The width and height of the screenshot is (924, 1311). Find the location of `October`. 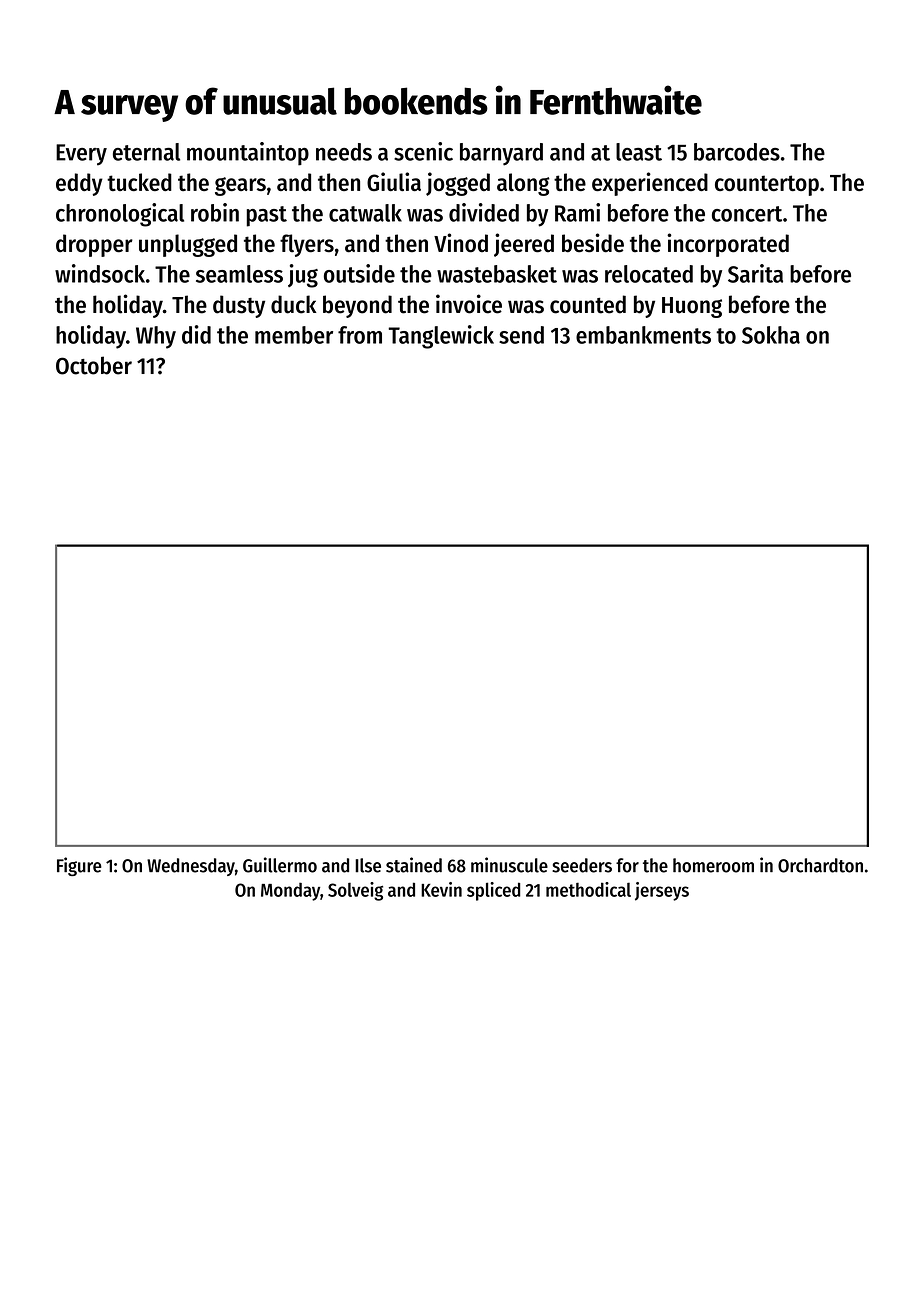

October is located at coordinates (94, 365).
